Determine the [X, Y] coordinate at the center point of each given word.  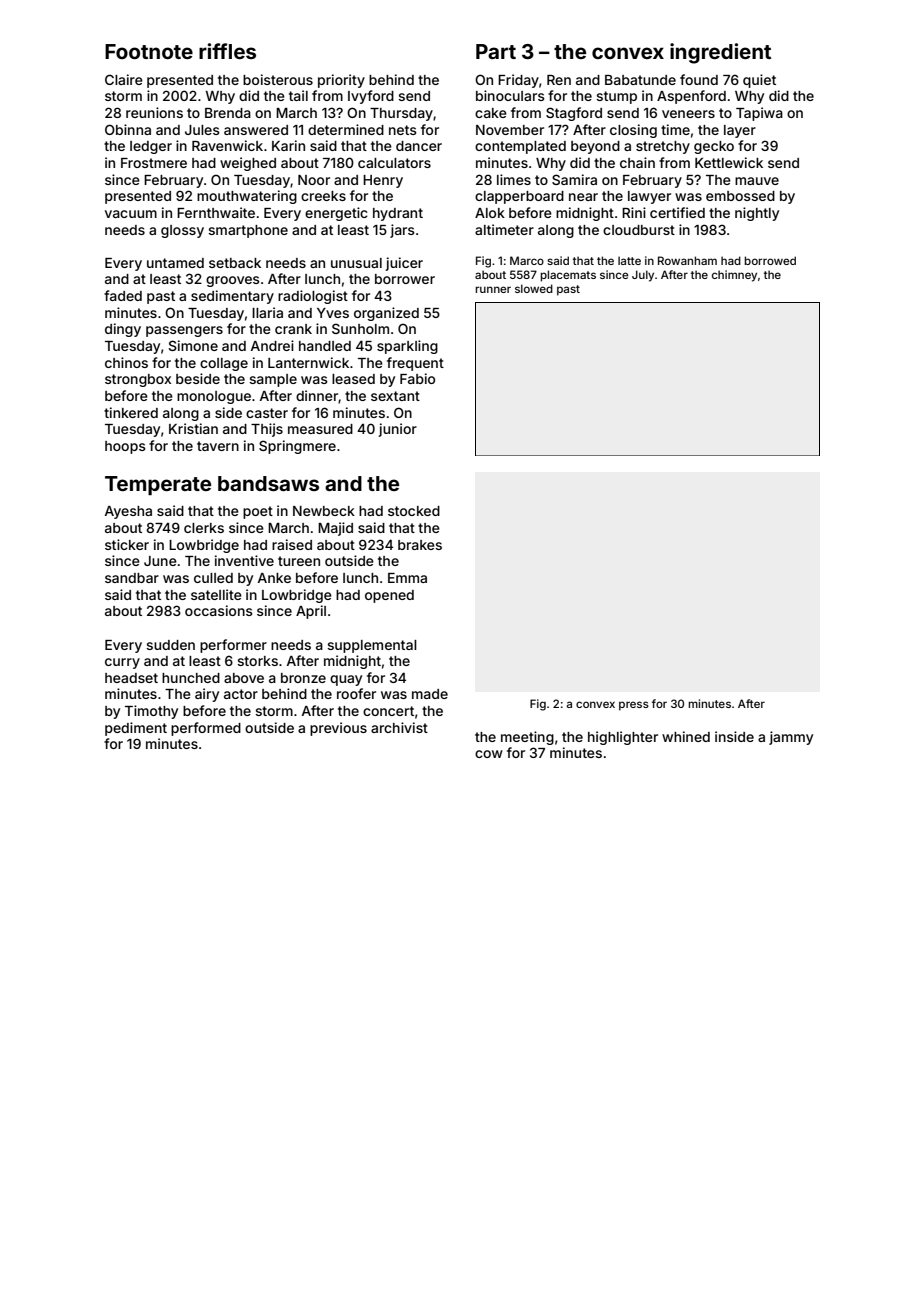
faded [123, 295]
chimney [734, 276]
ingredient [720, 53]
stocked [414, 511]
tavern [218, 446]
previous [338, 729]
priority [341, 81]
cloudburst [639, 230]
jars [402, 231]
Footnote [149, 51]
